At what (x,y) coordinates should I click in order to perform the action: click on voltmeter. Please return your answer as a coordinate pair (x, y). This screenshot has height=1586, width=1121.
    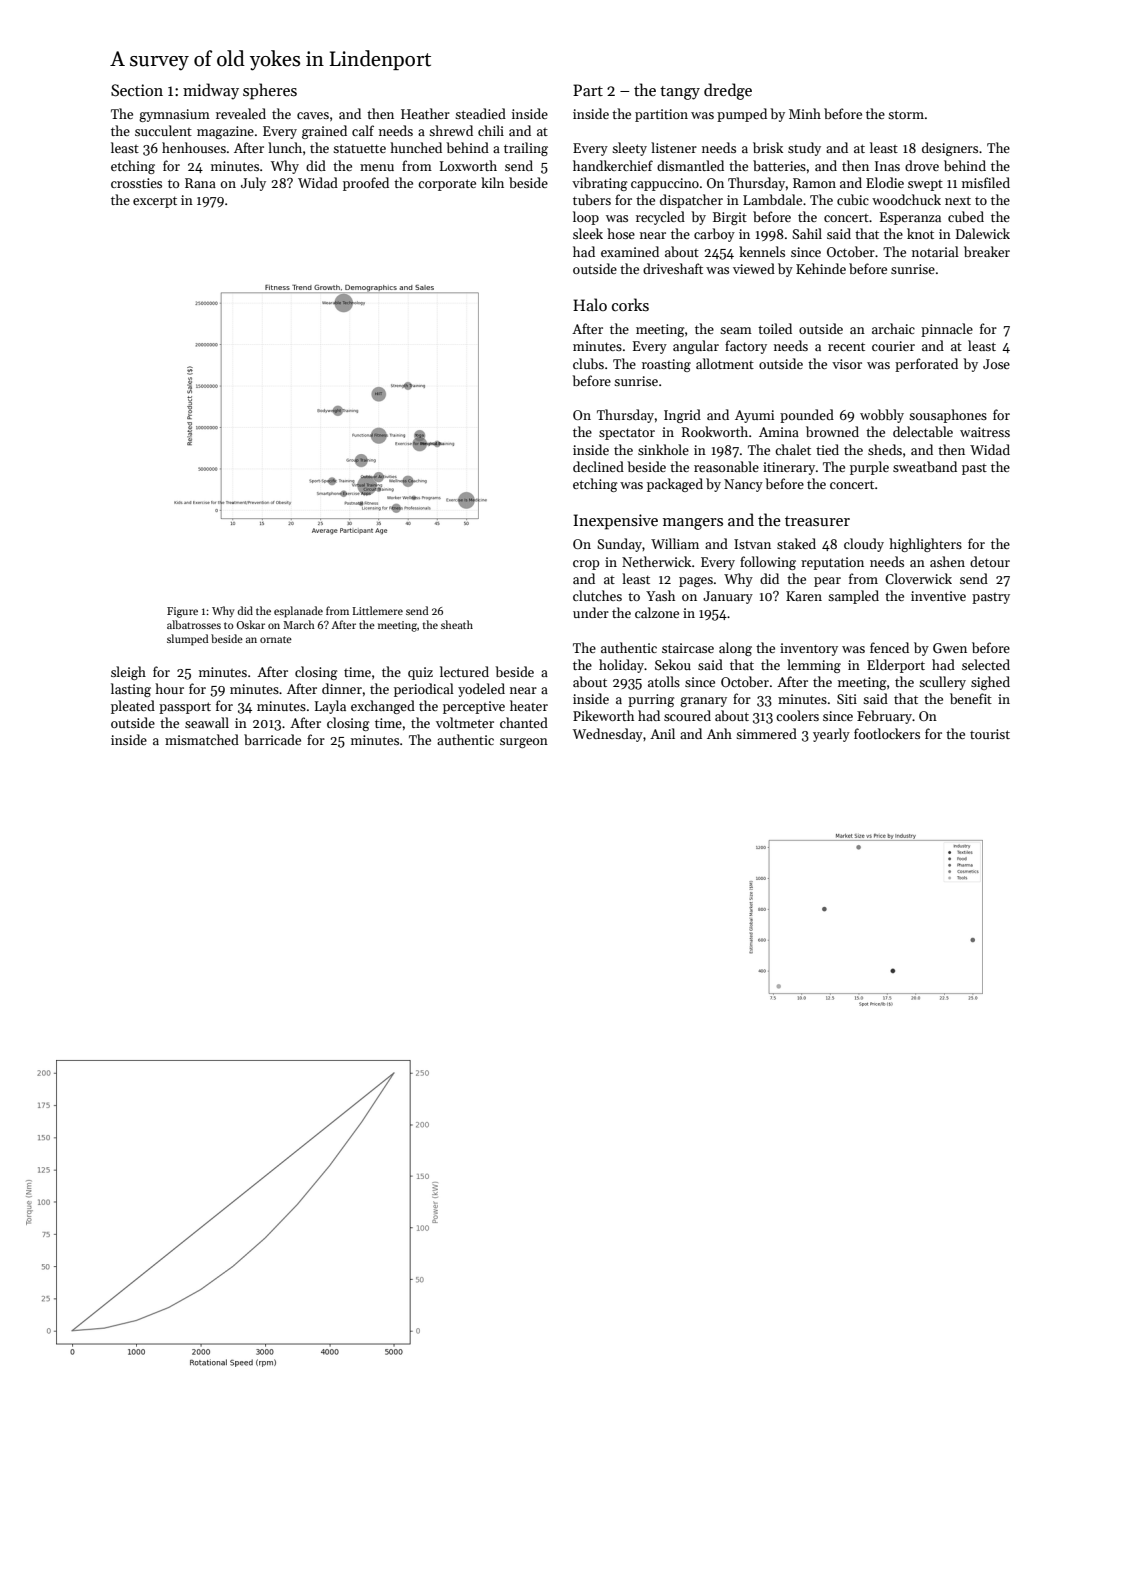
    Looking at the image, I should click on (465, 722).
